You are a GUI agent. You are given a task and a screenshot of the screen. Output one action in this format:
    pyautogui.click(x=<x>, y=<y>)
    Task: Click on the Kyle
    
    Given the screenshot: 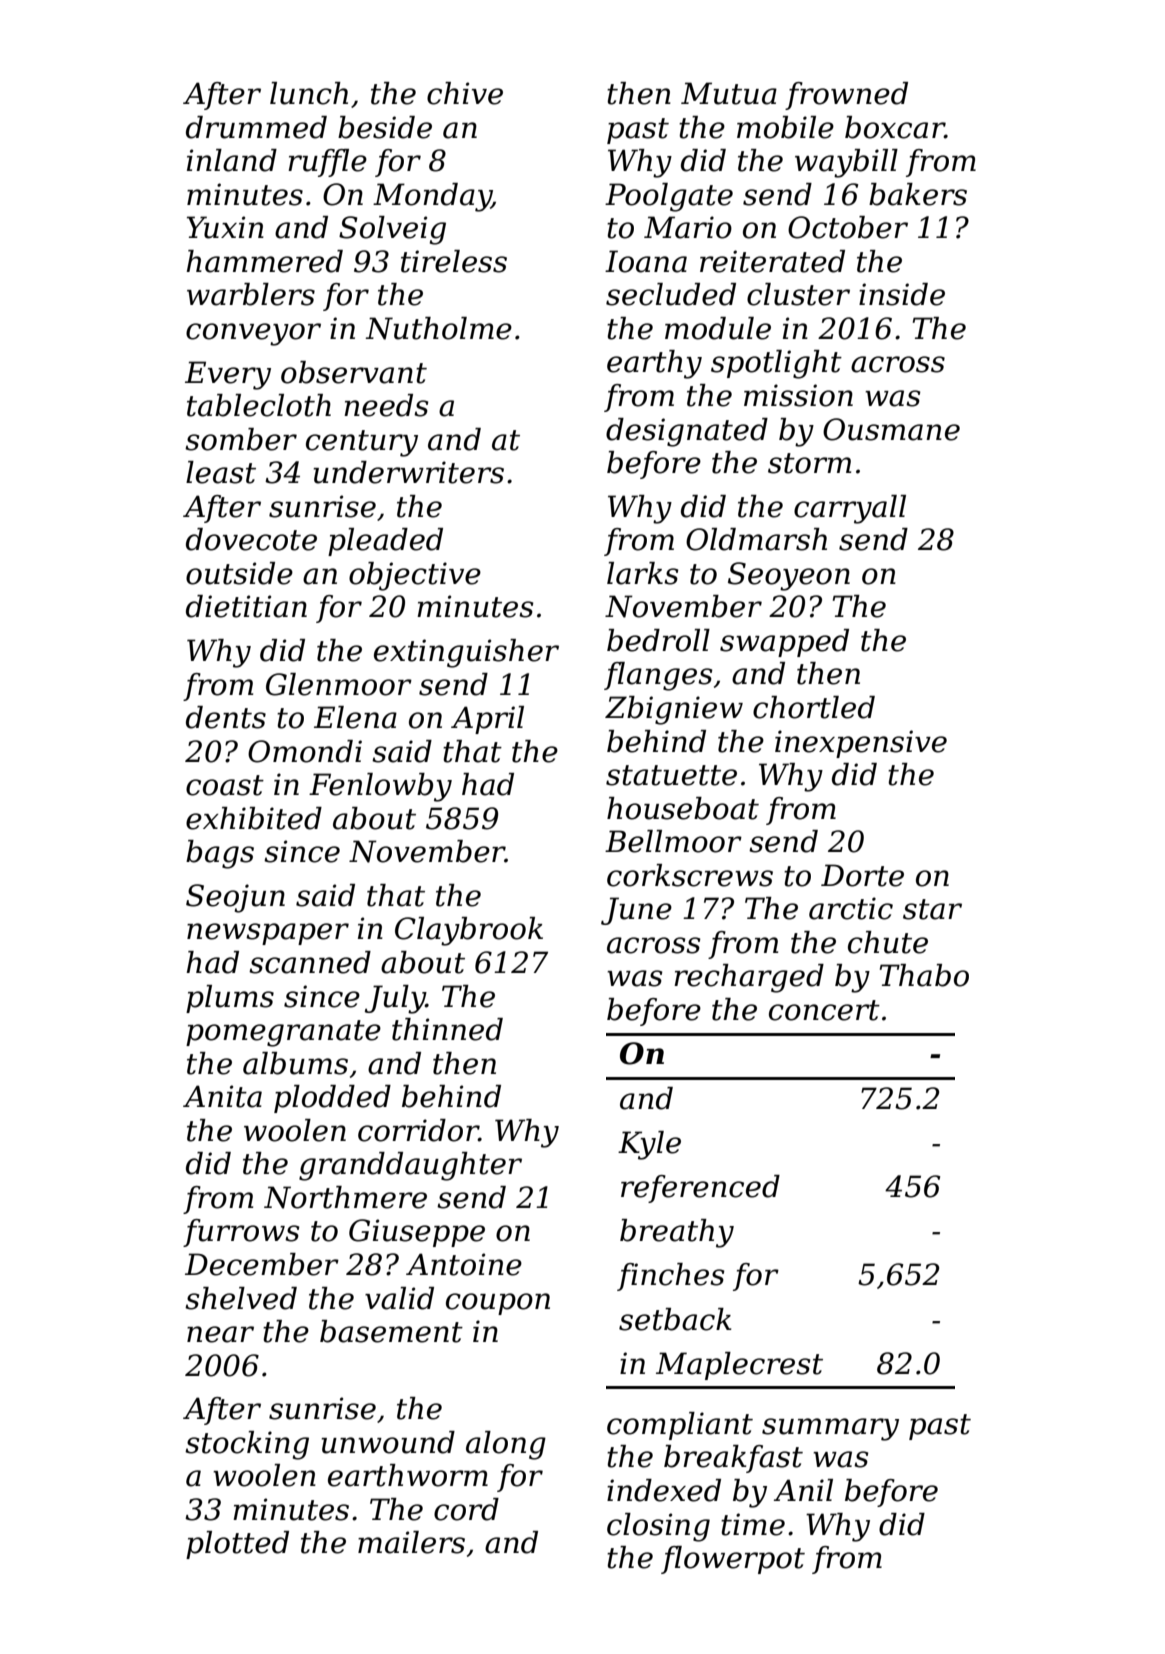 What is the action you would take?
    pyautogui.click(x=649, y=1145)
